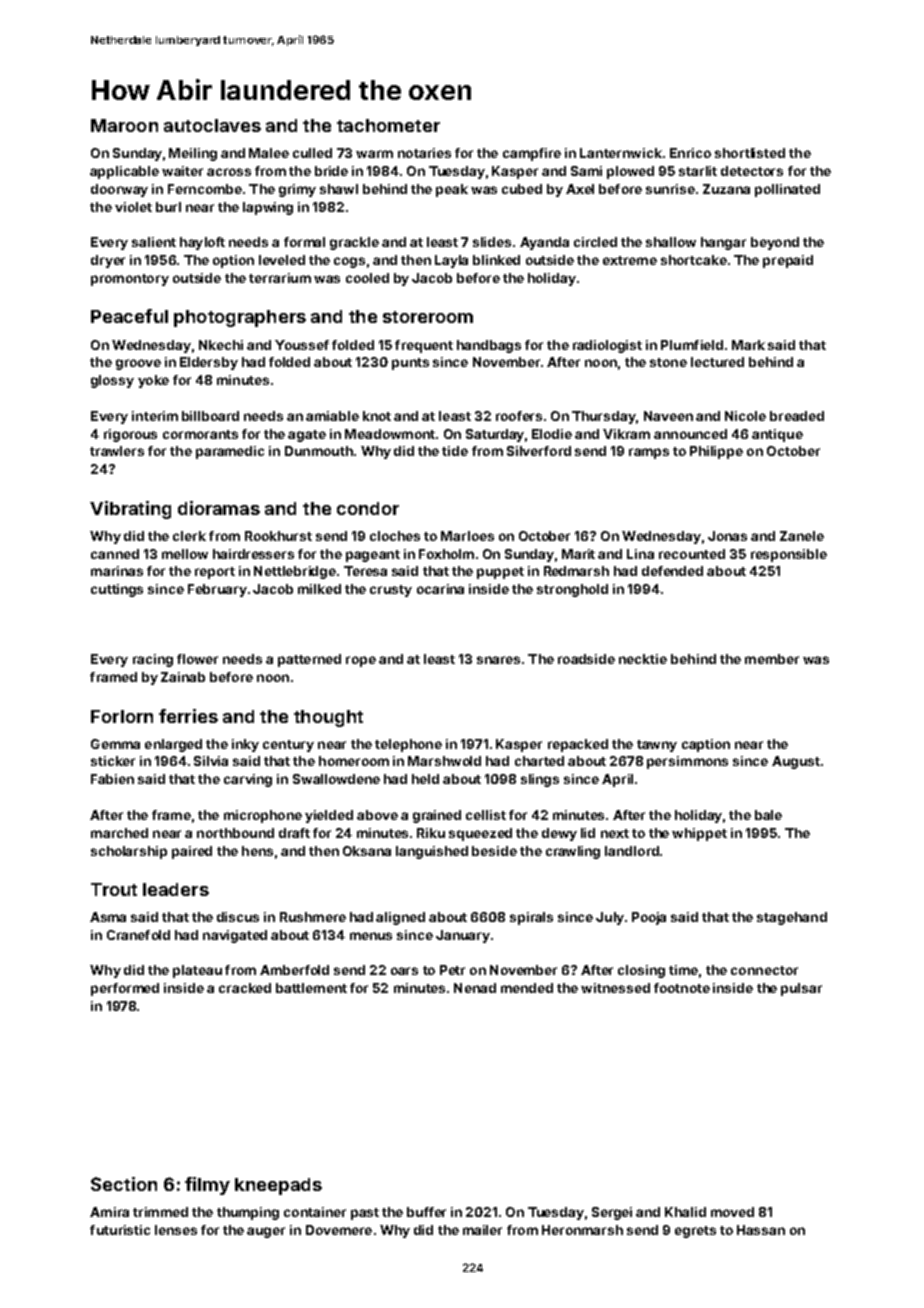 The width and height of the page is (924, 1308). I want to click on Marit, so click(578, 554).
